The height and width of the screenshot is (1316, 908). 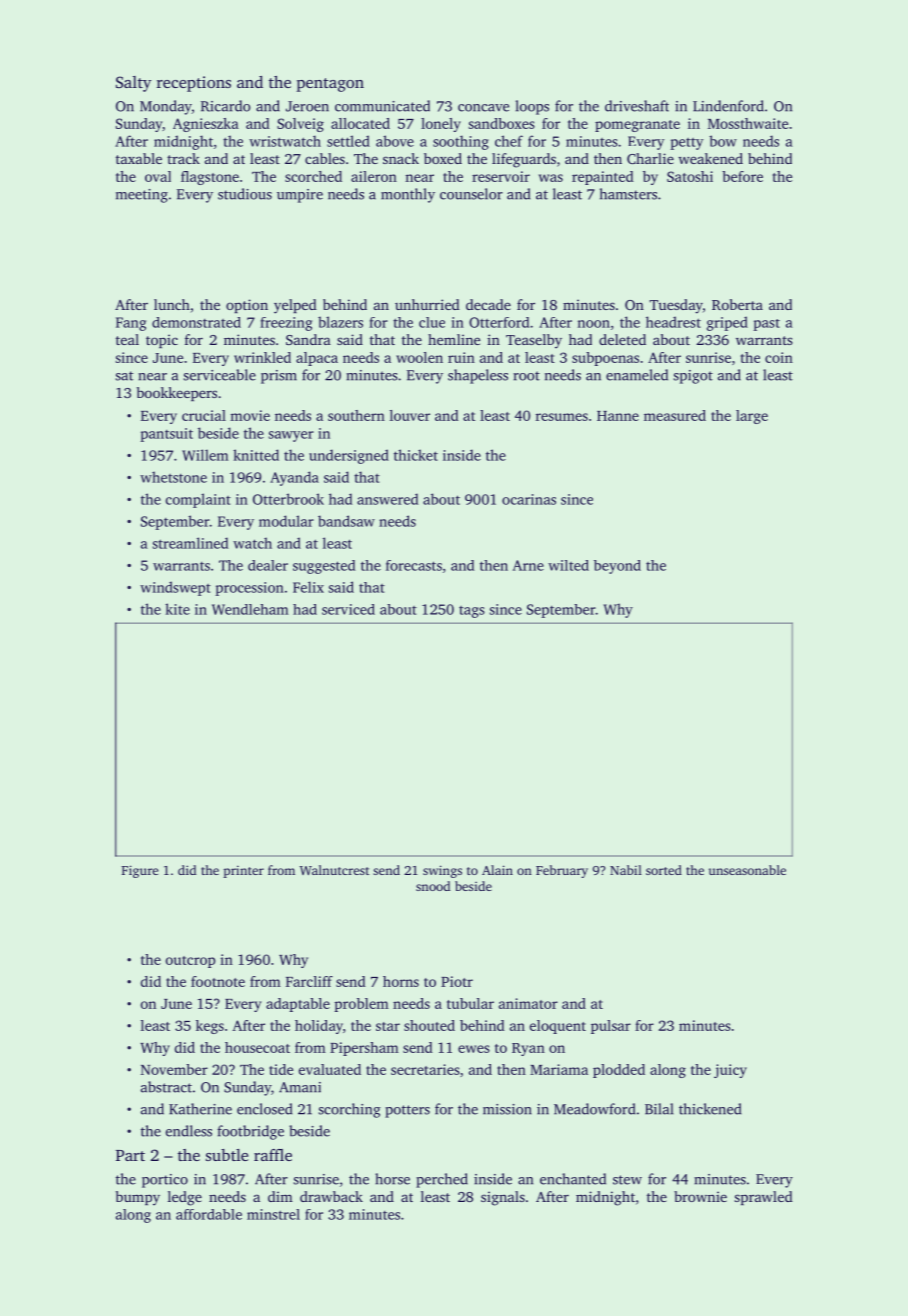 I want to click on Salty, so click(x=133, y=84).
